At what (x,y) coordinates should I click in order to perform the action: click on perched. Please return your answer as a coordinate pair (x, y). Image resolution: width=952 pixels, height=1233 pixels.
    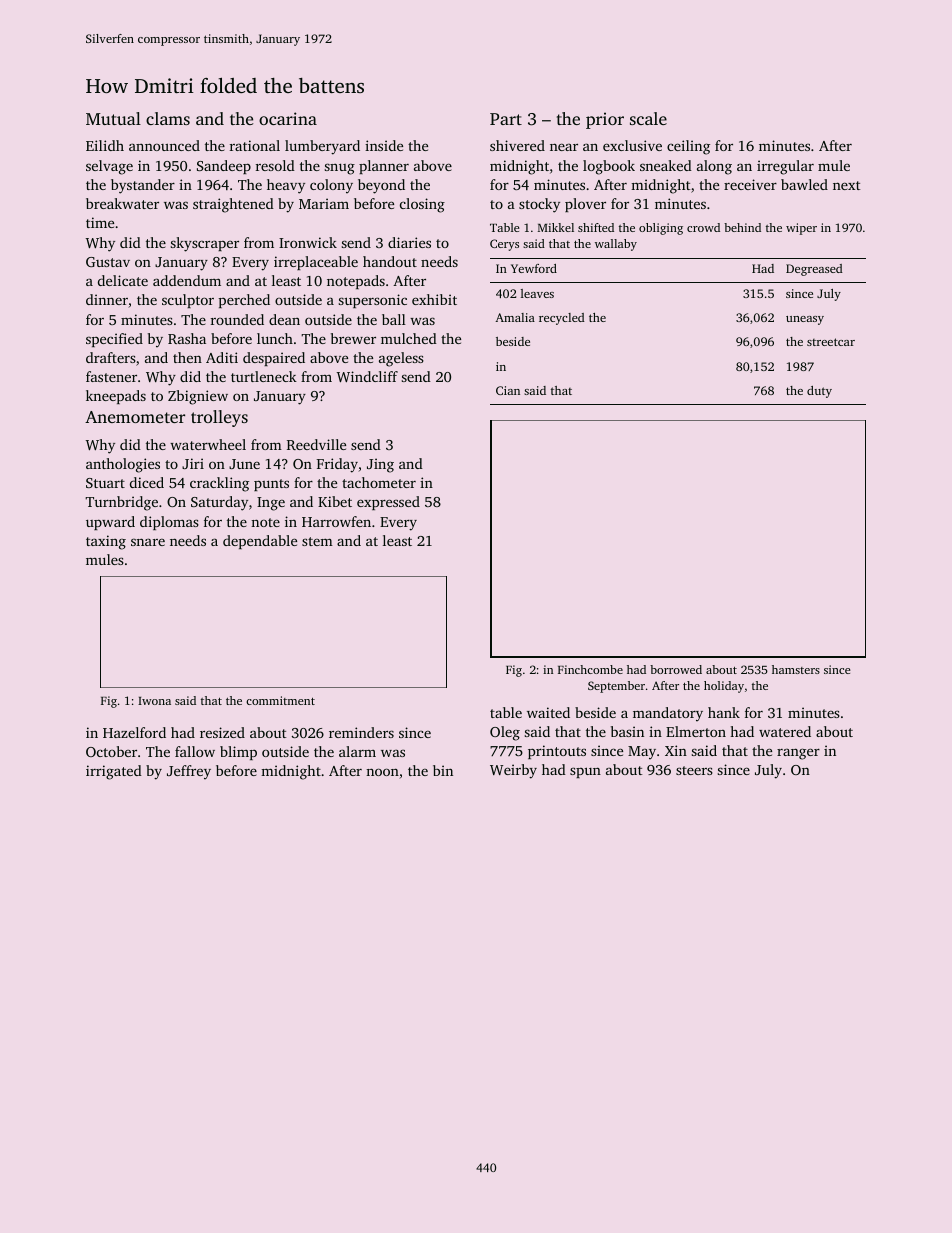
    Looking at the image, I should click on (244, 301).
